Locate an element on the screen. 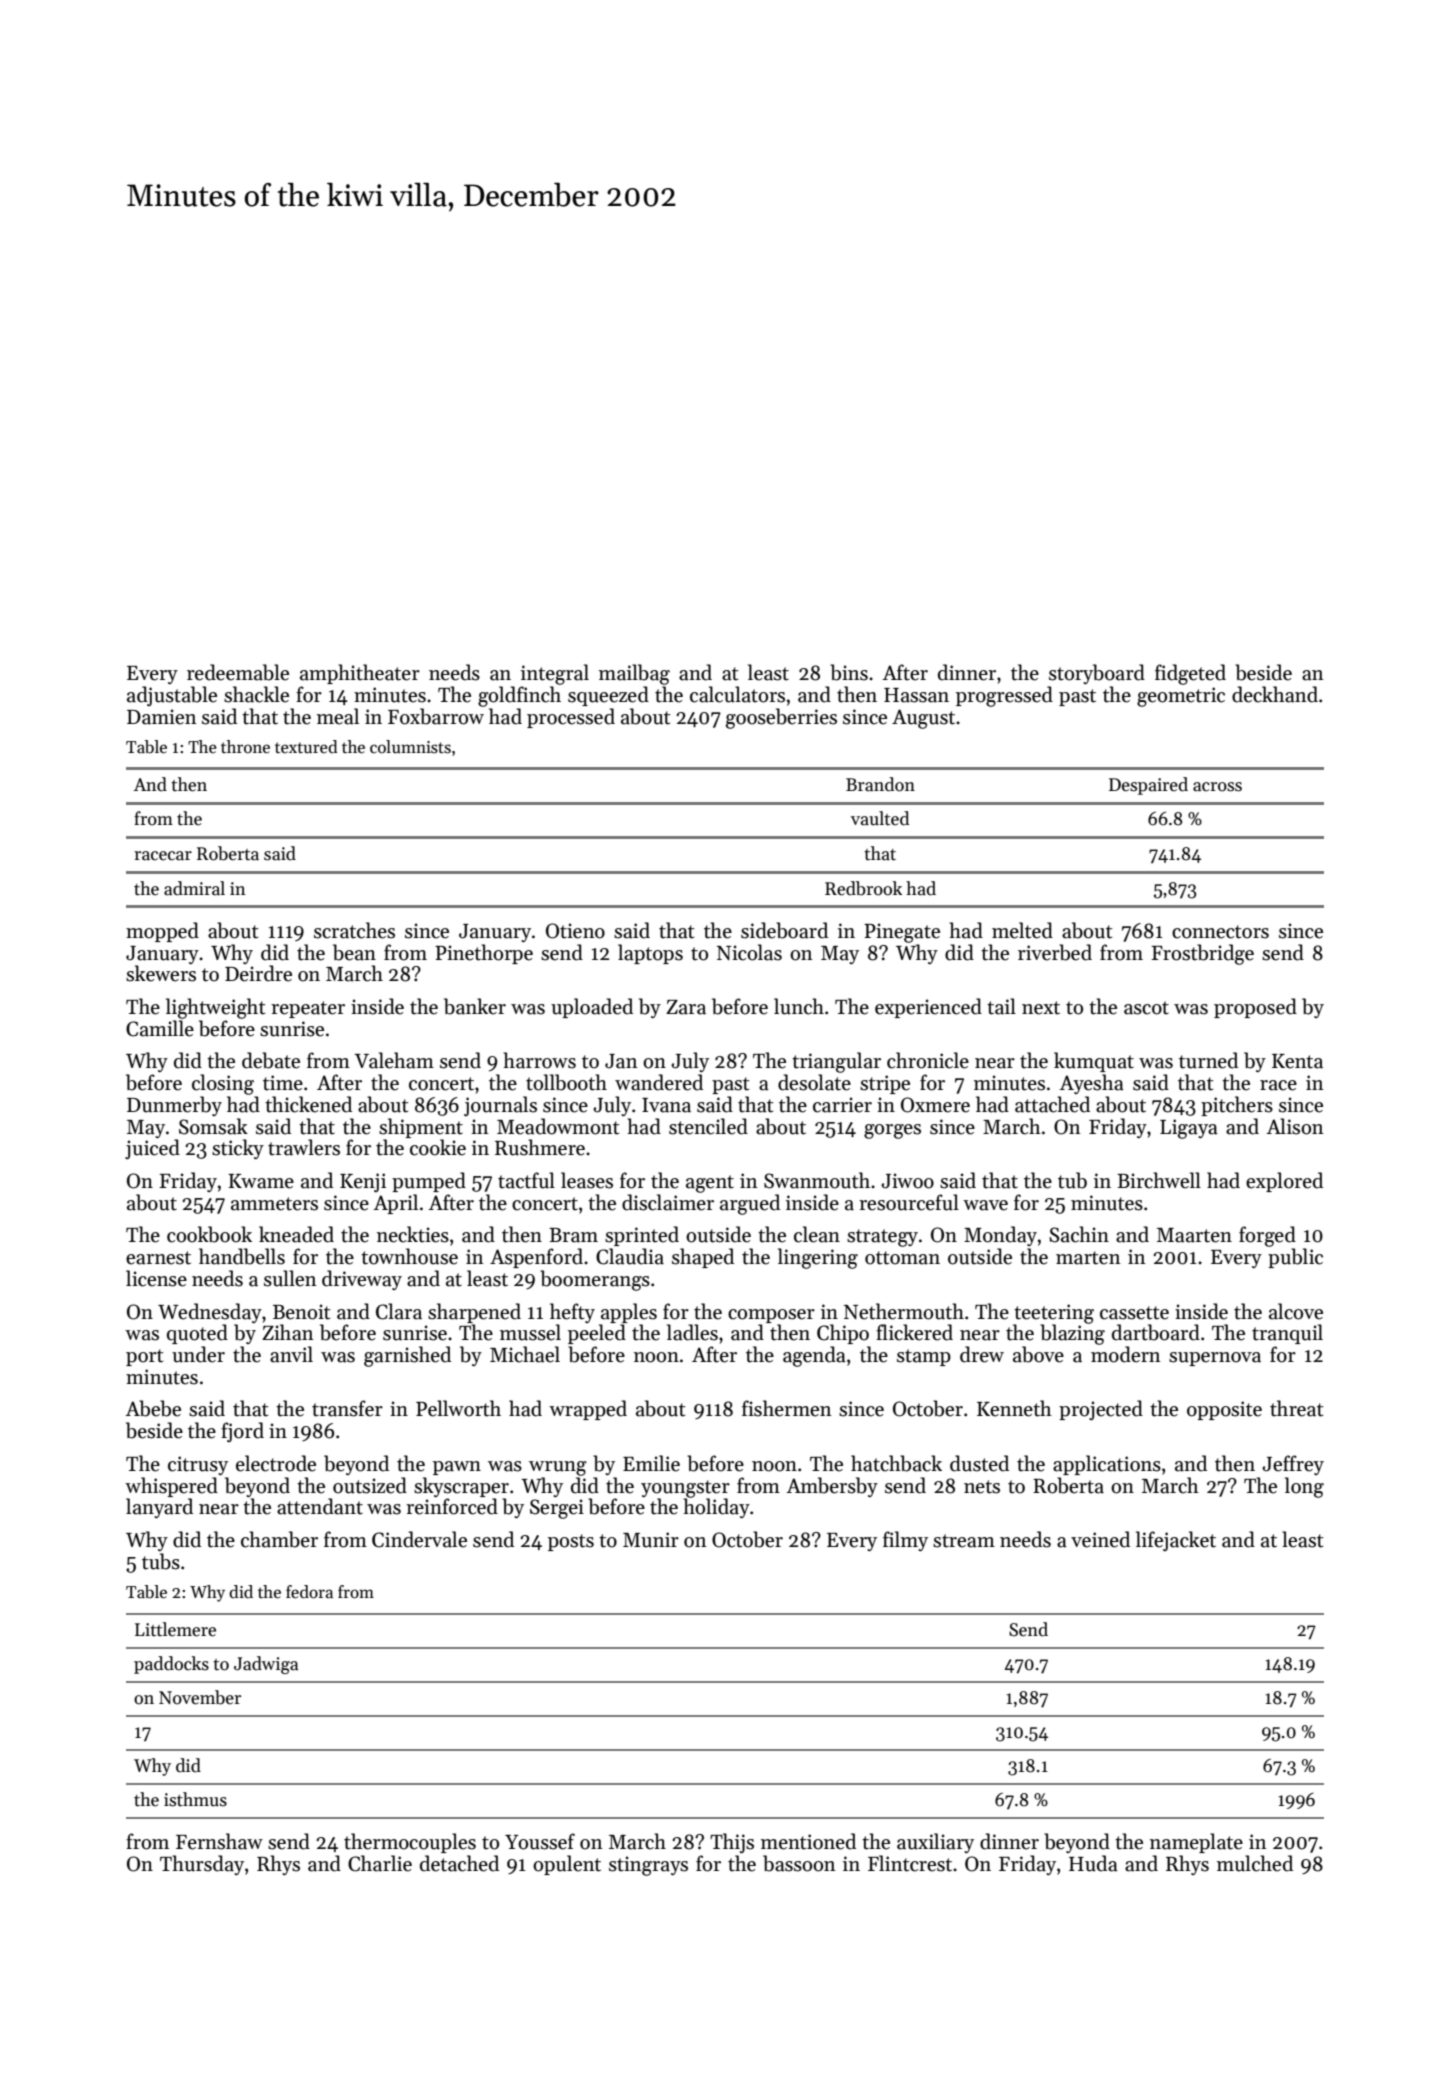  lifejacket is located at coordinates (1176, 1541).
